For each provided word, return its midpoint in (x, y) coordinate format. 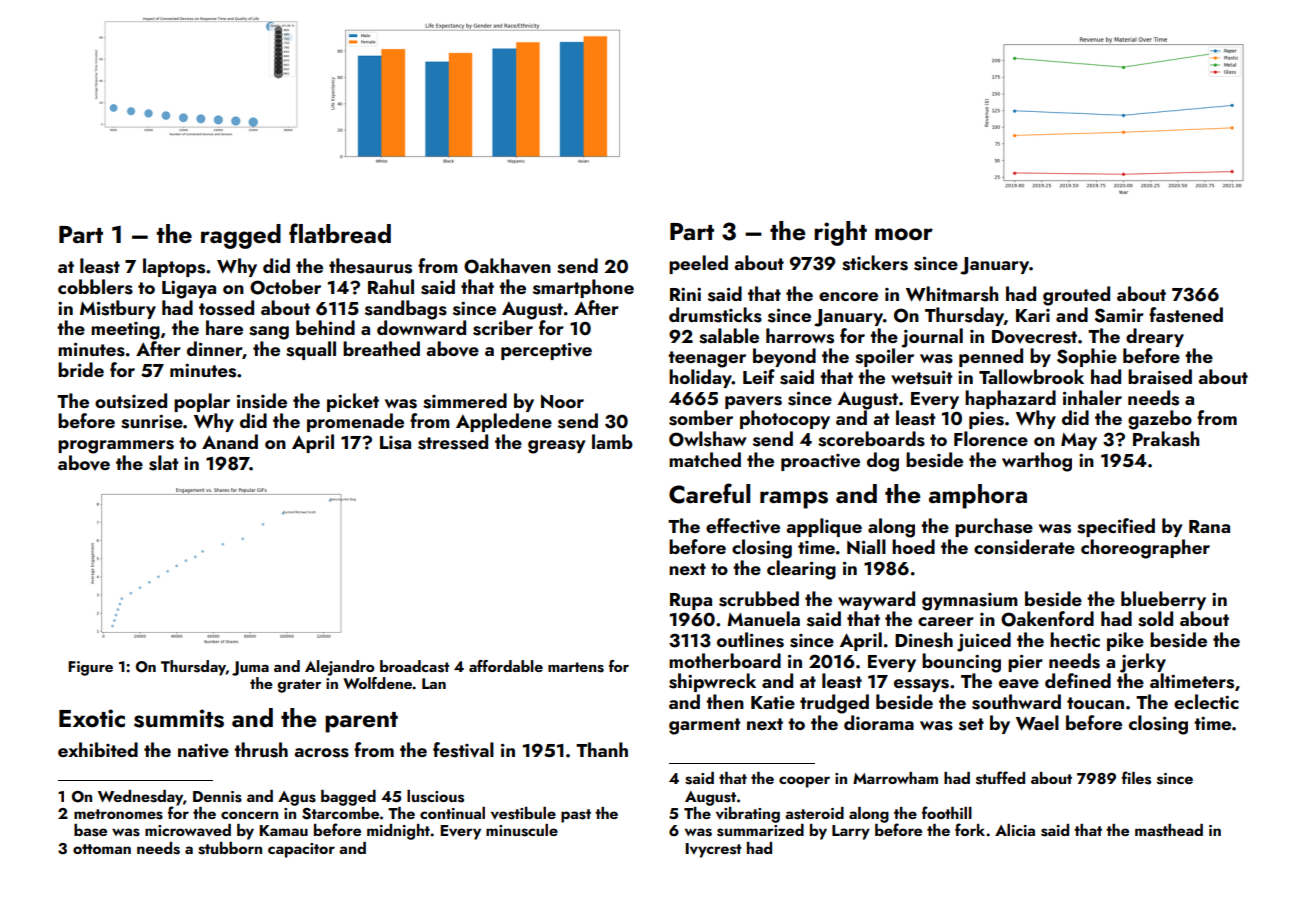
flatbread (340, 233)
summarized (760, 830)
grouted (1076, 296)
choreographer (1145, 549)
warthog (1037, 462)
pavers (753, 402)
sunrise (152, 422)
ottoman (102, 849)
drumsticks (715, 315)
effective (743, 526)
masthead (1169, 830)
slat (163, 463)
